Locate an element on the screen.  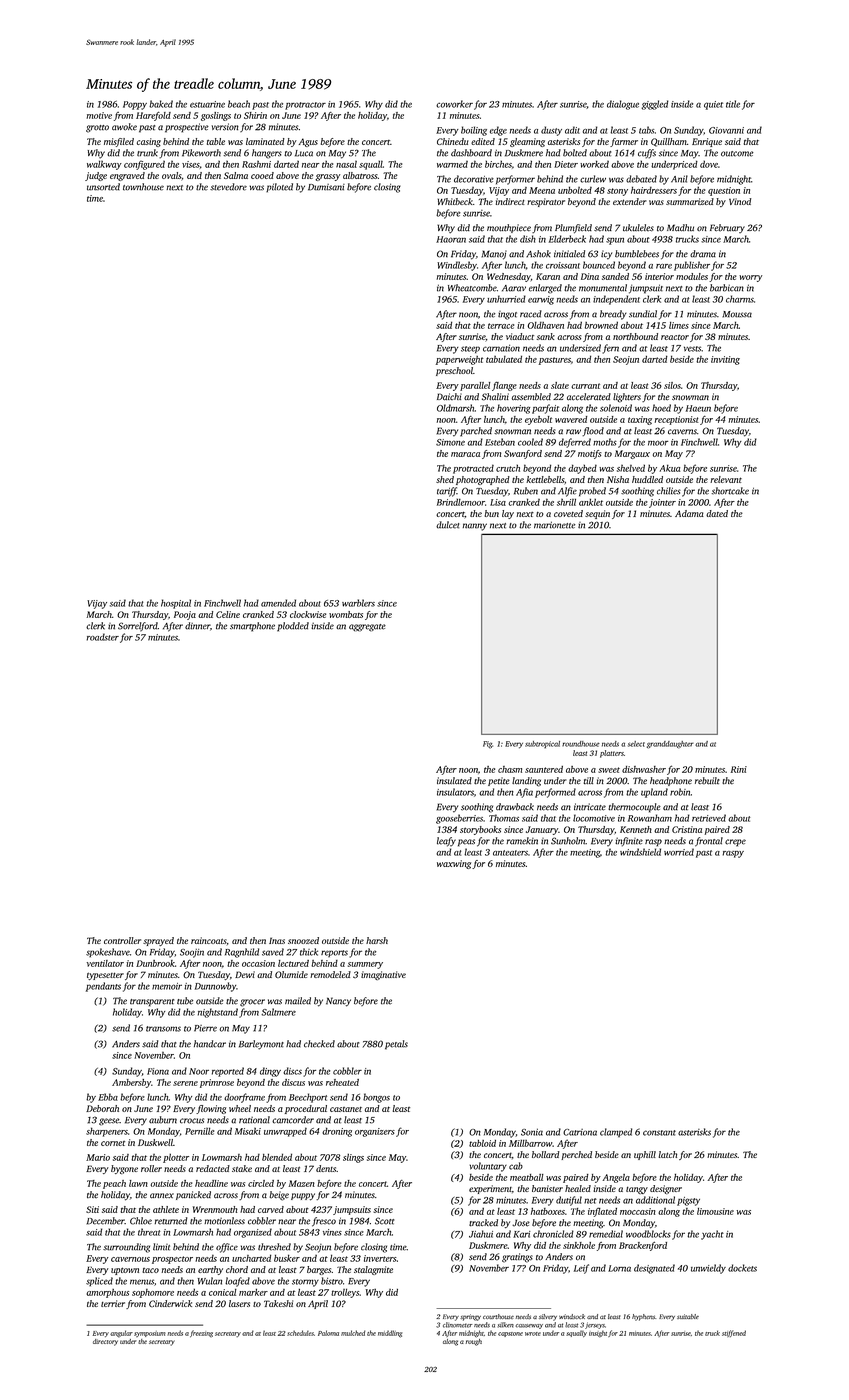
worried is located at coordinates (679, 852).
